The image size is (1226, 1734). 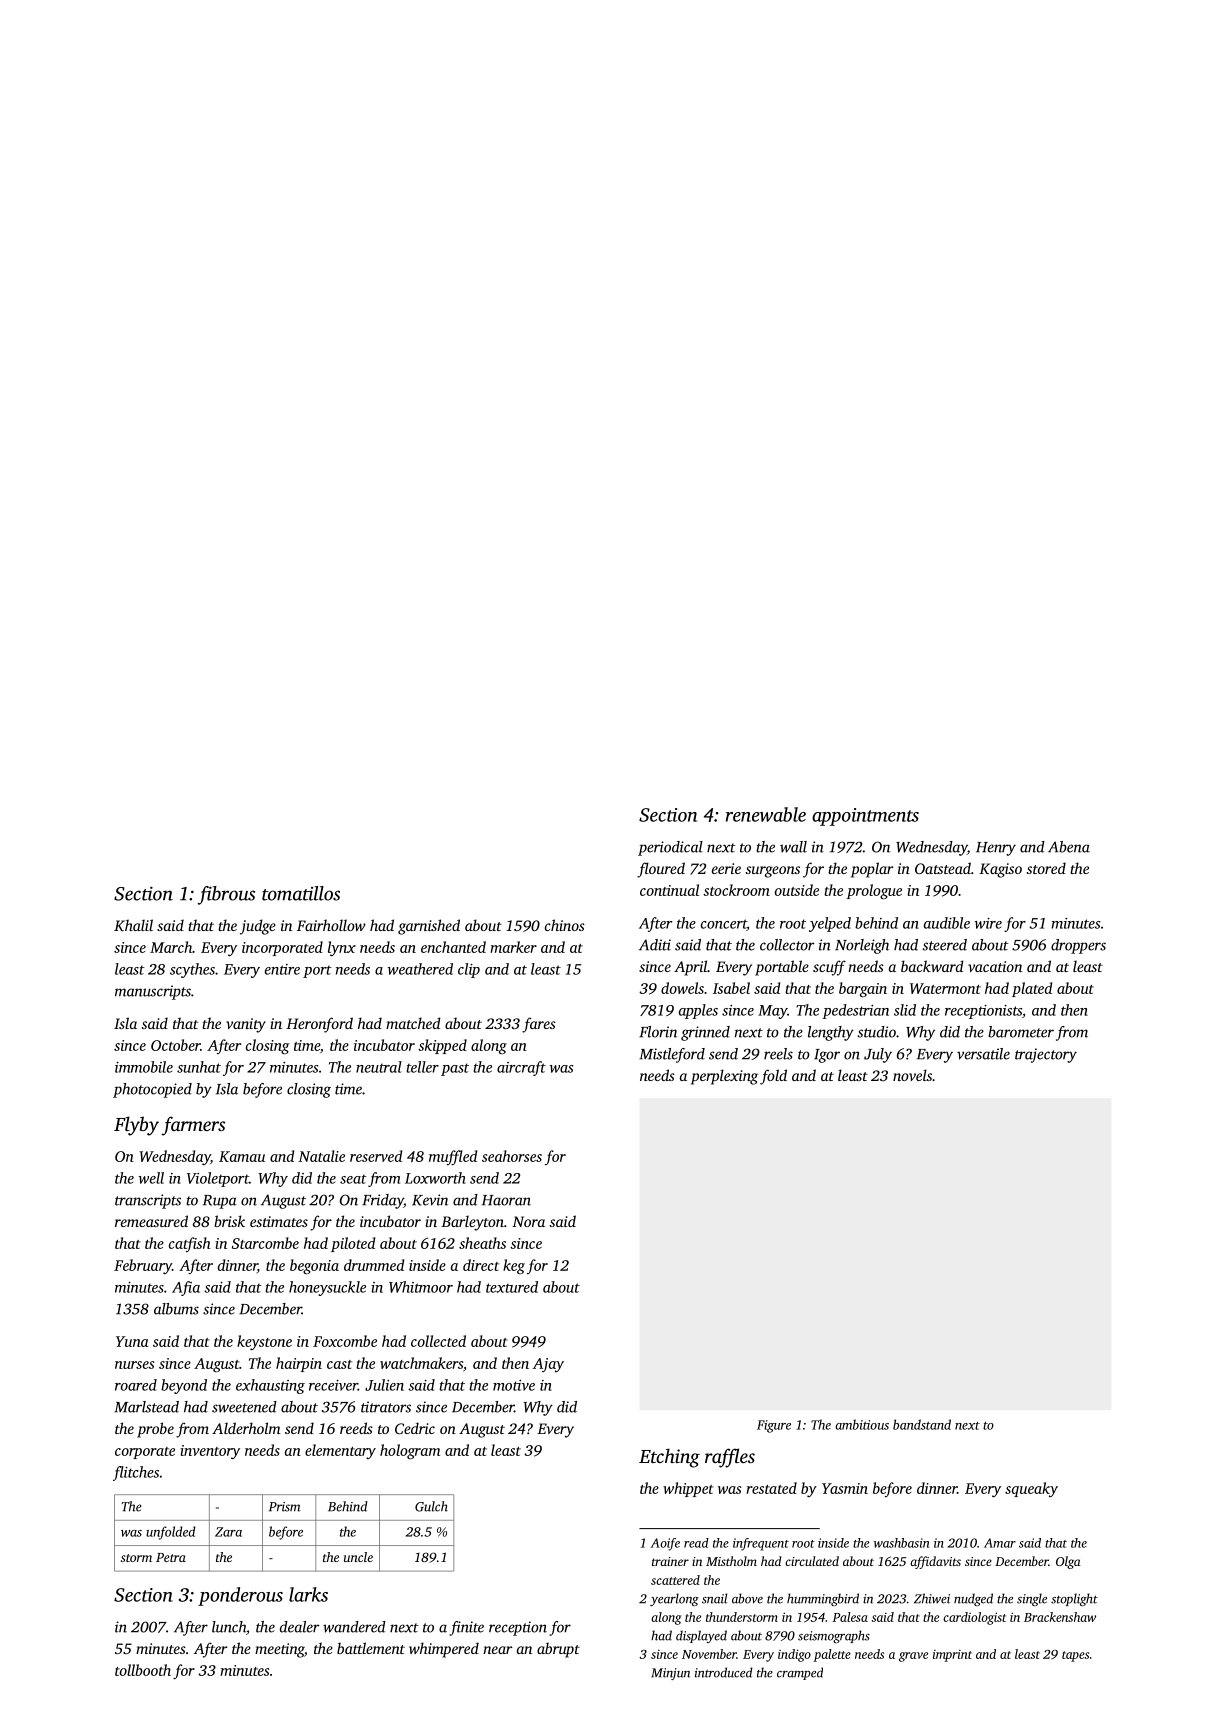 What do you see at coordinates (670, 1674) in the screenshot?
I see `Minjun` at bounding box center [670, 1674].
